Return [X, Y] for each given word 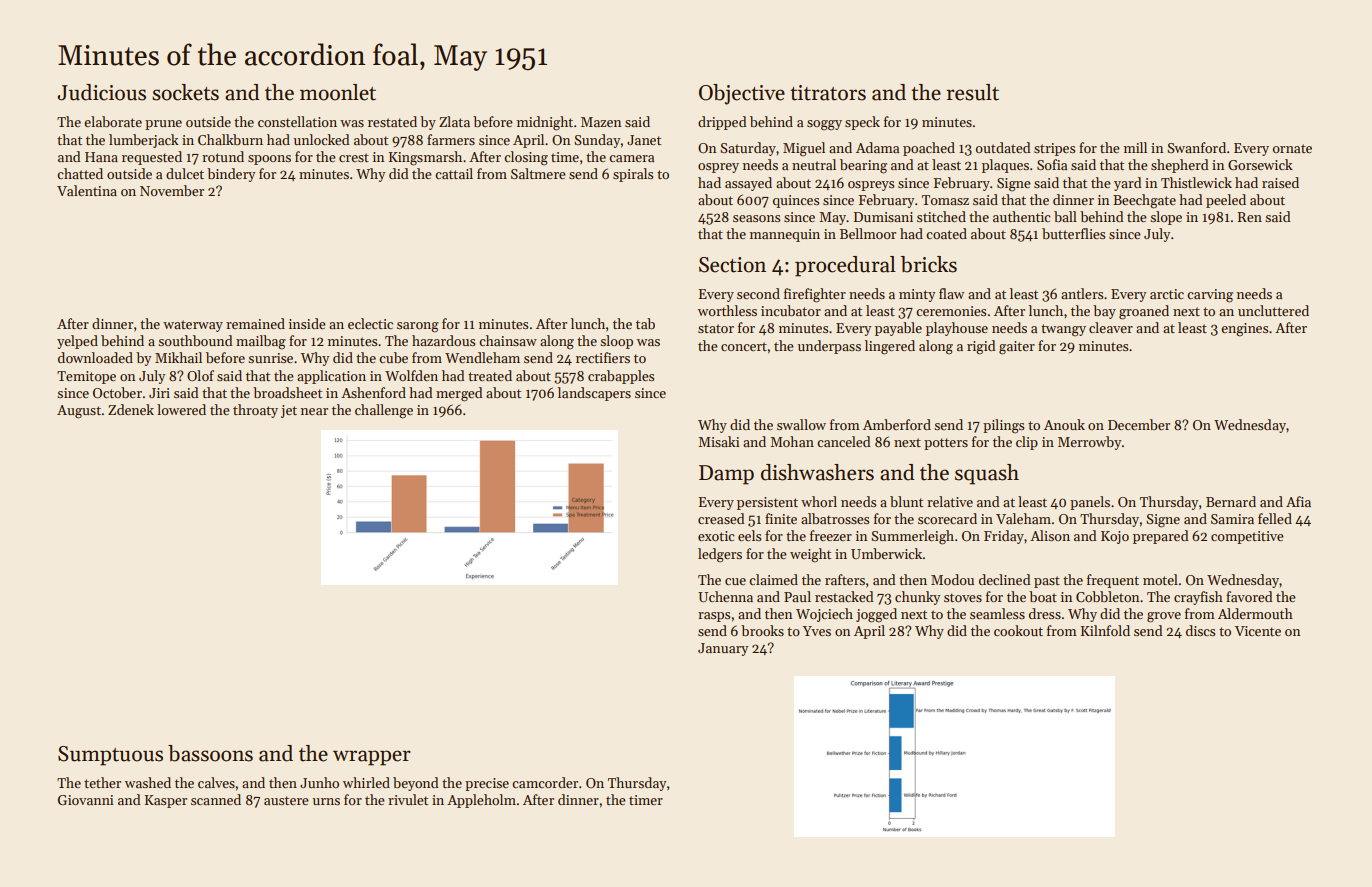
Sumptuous [110, 756]
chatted [80, 173]
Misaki [719, 441]
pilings [1003, 426]
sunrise [270, 358]
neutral [814, 164]
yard [1128, 184]
